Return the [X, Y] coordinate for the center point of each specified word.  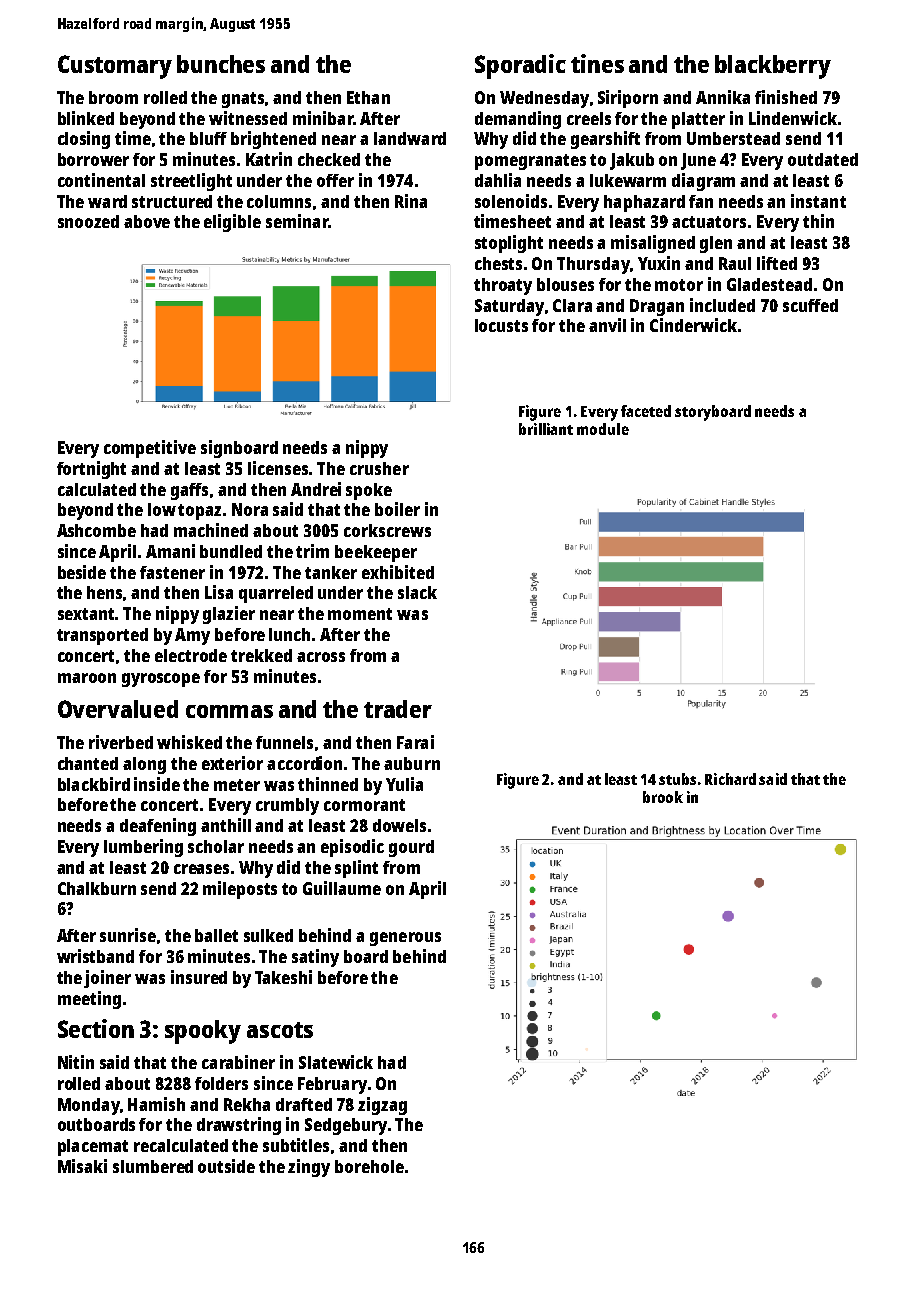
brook [663, 797]
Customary [115, 67]
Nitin [76, 1062]
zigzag [382, 1106]
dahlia [498, 180]
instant [818, 201]
